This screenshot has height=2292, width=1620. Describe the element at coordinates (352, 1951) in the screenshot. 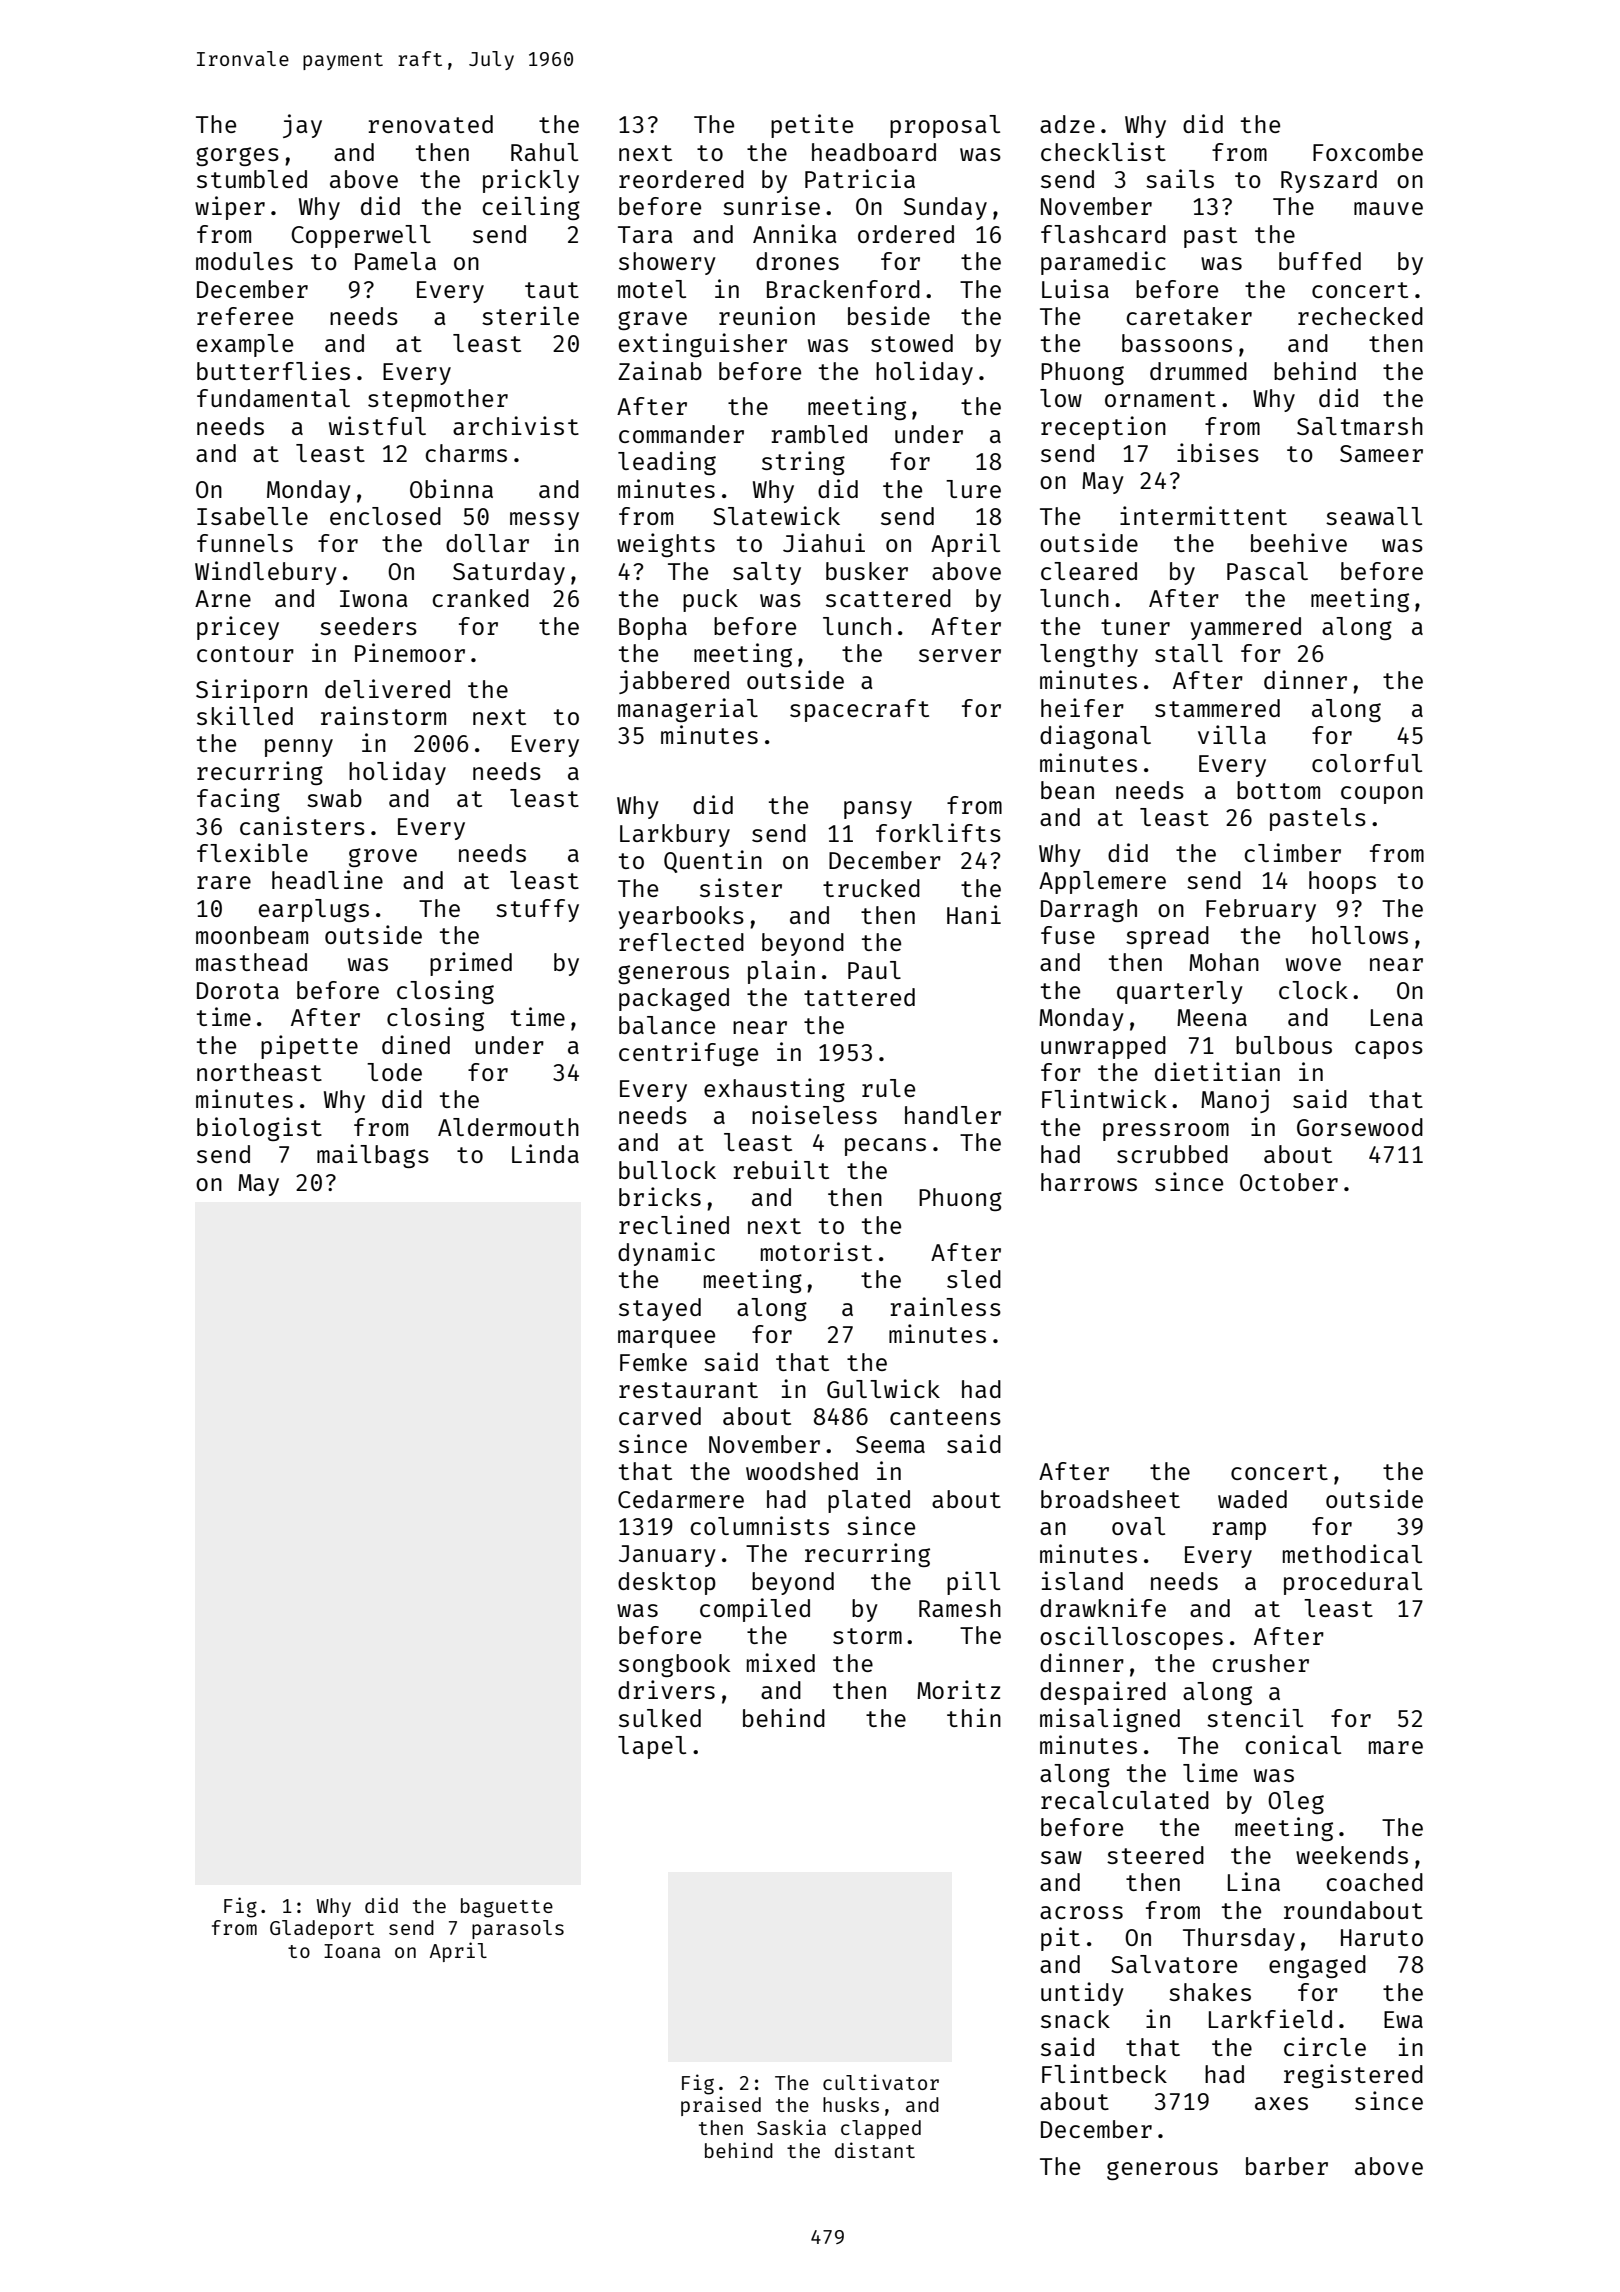

I see `Ioana` at that location.
